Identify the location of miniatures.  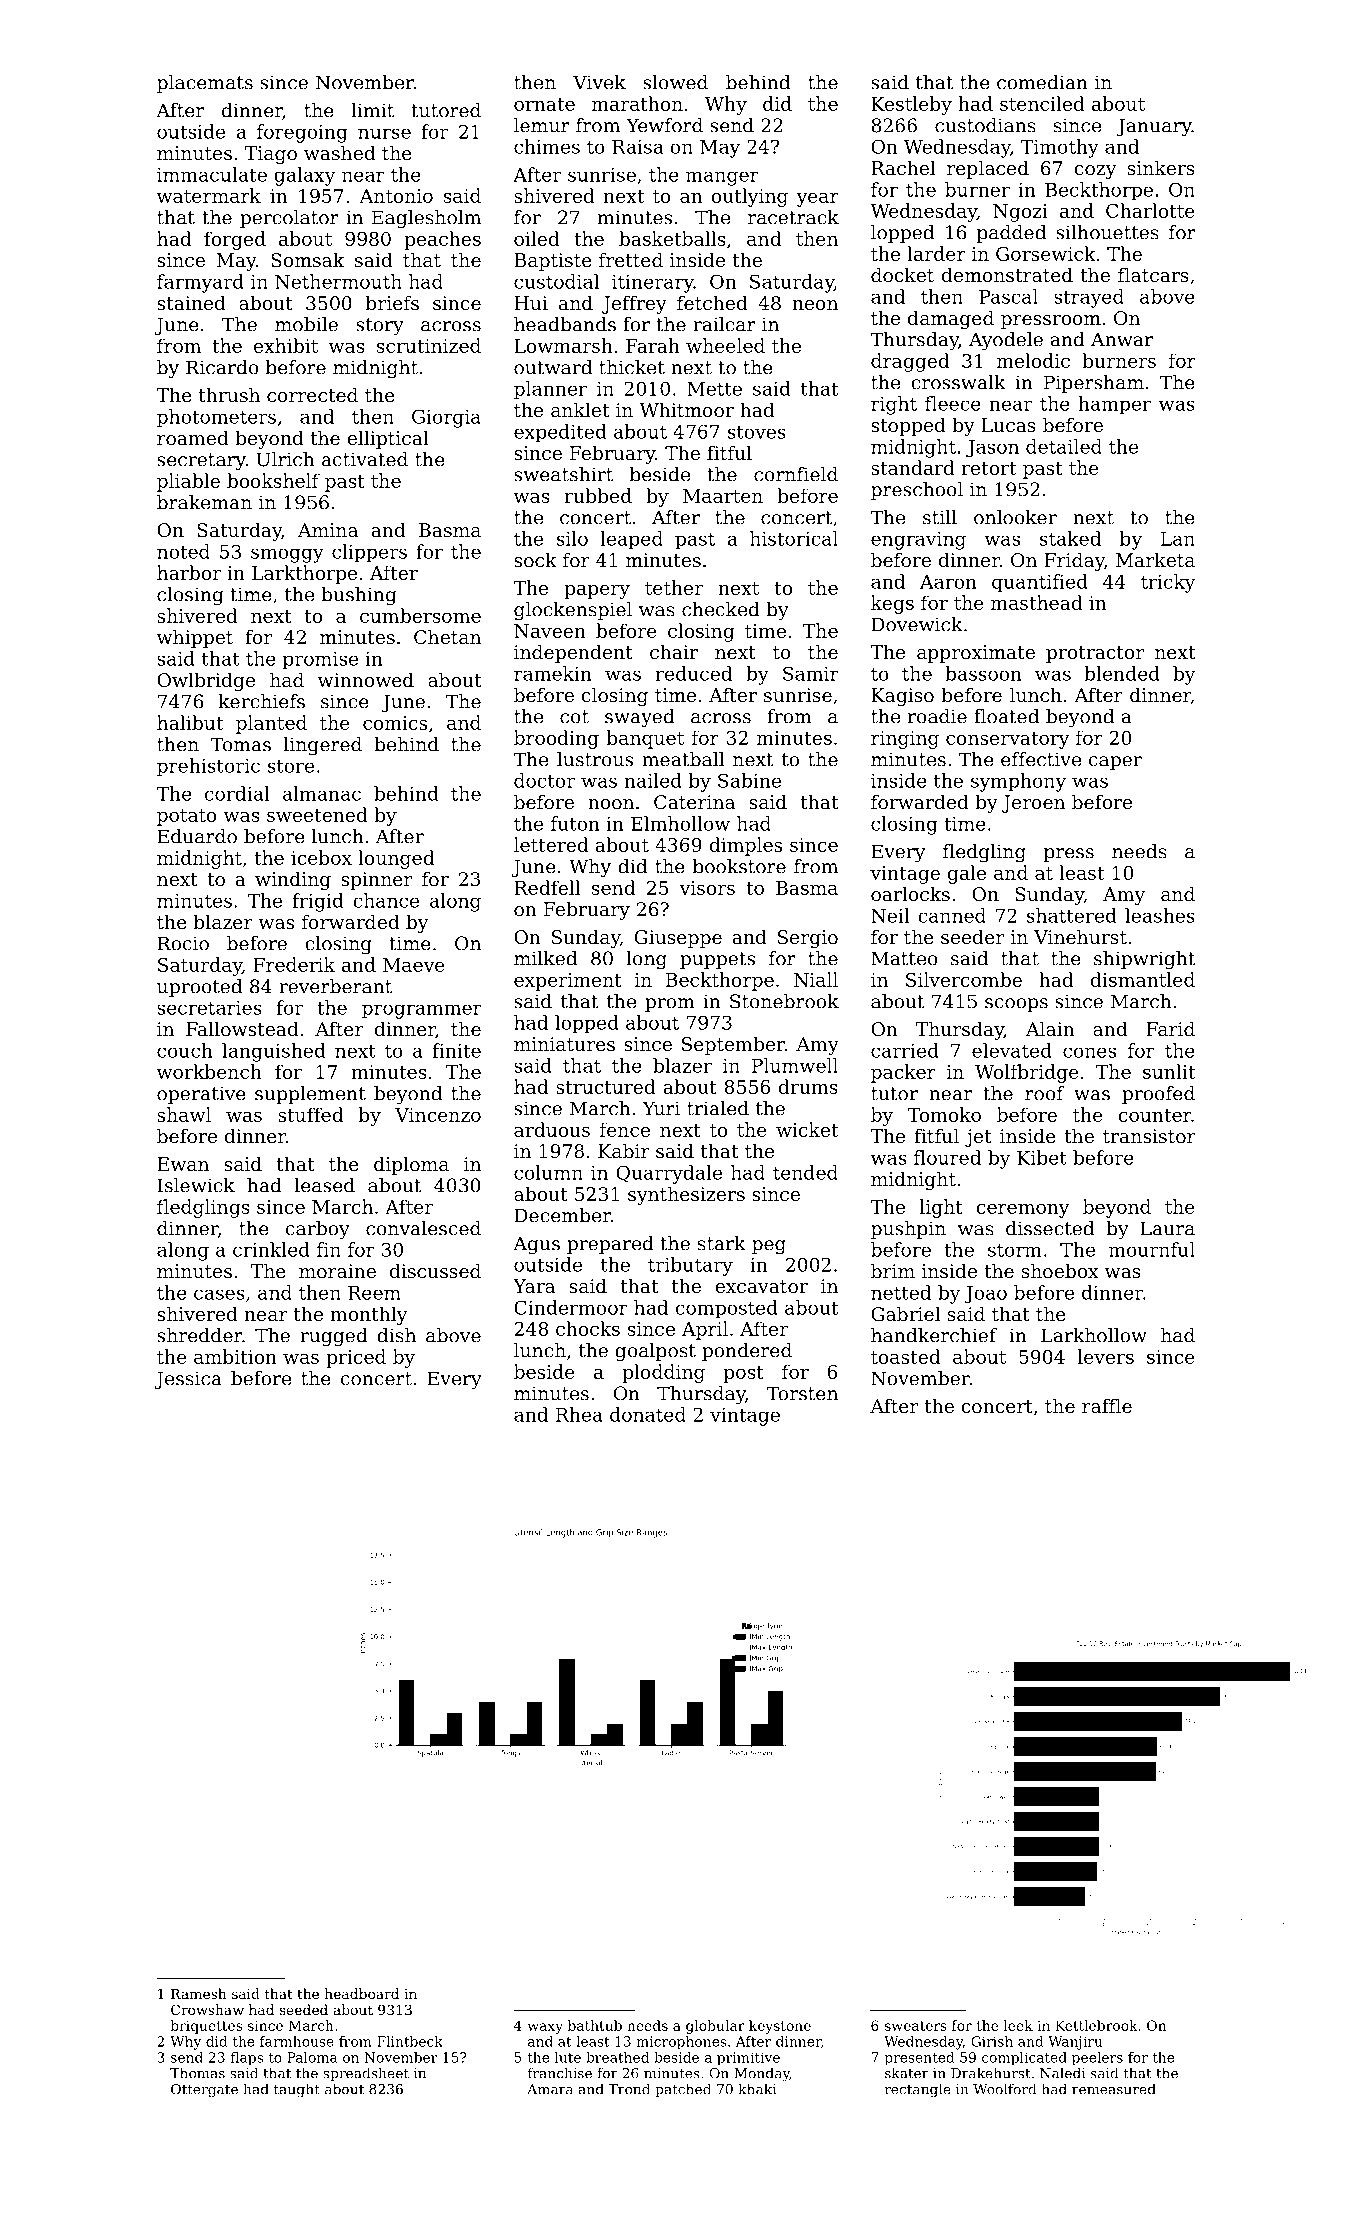
(564, 1044).
